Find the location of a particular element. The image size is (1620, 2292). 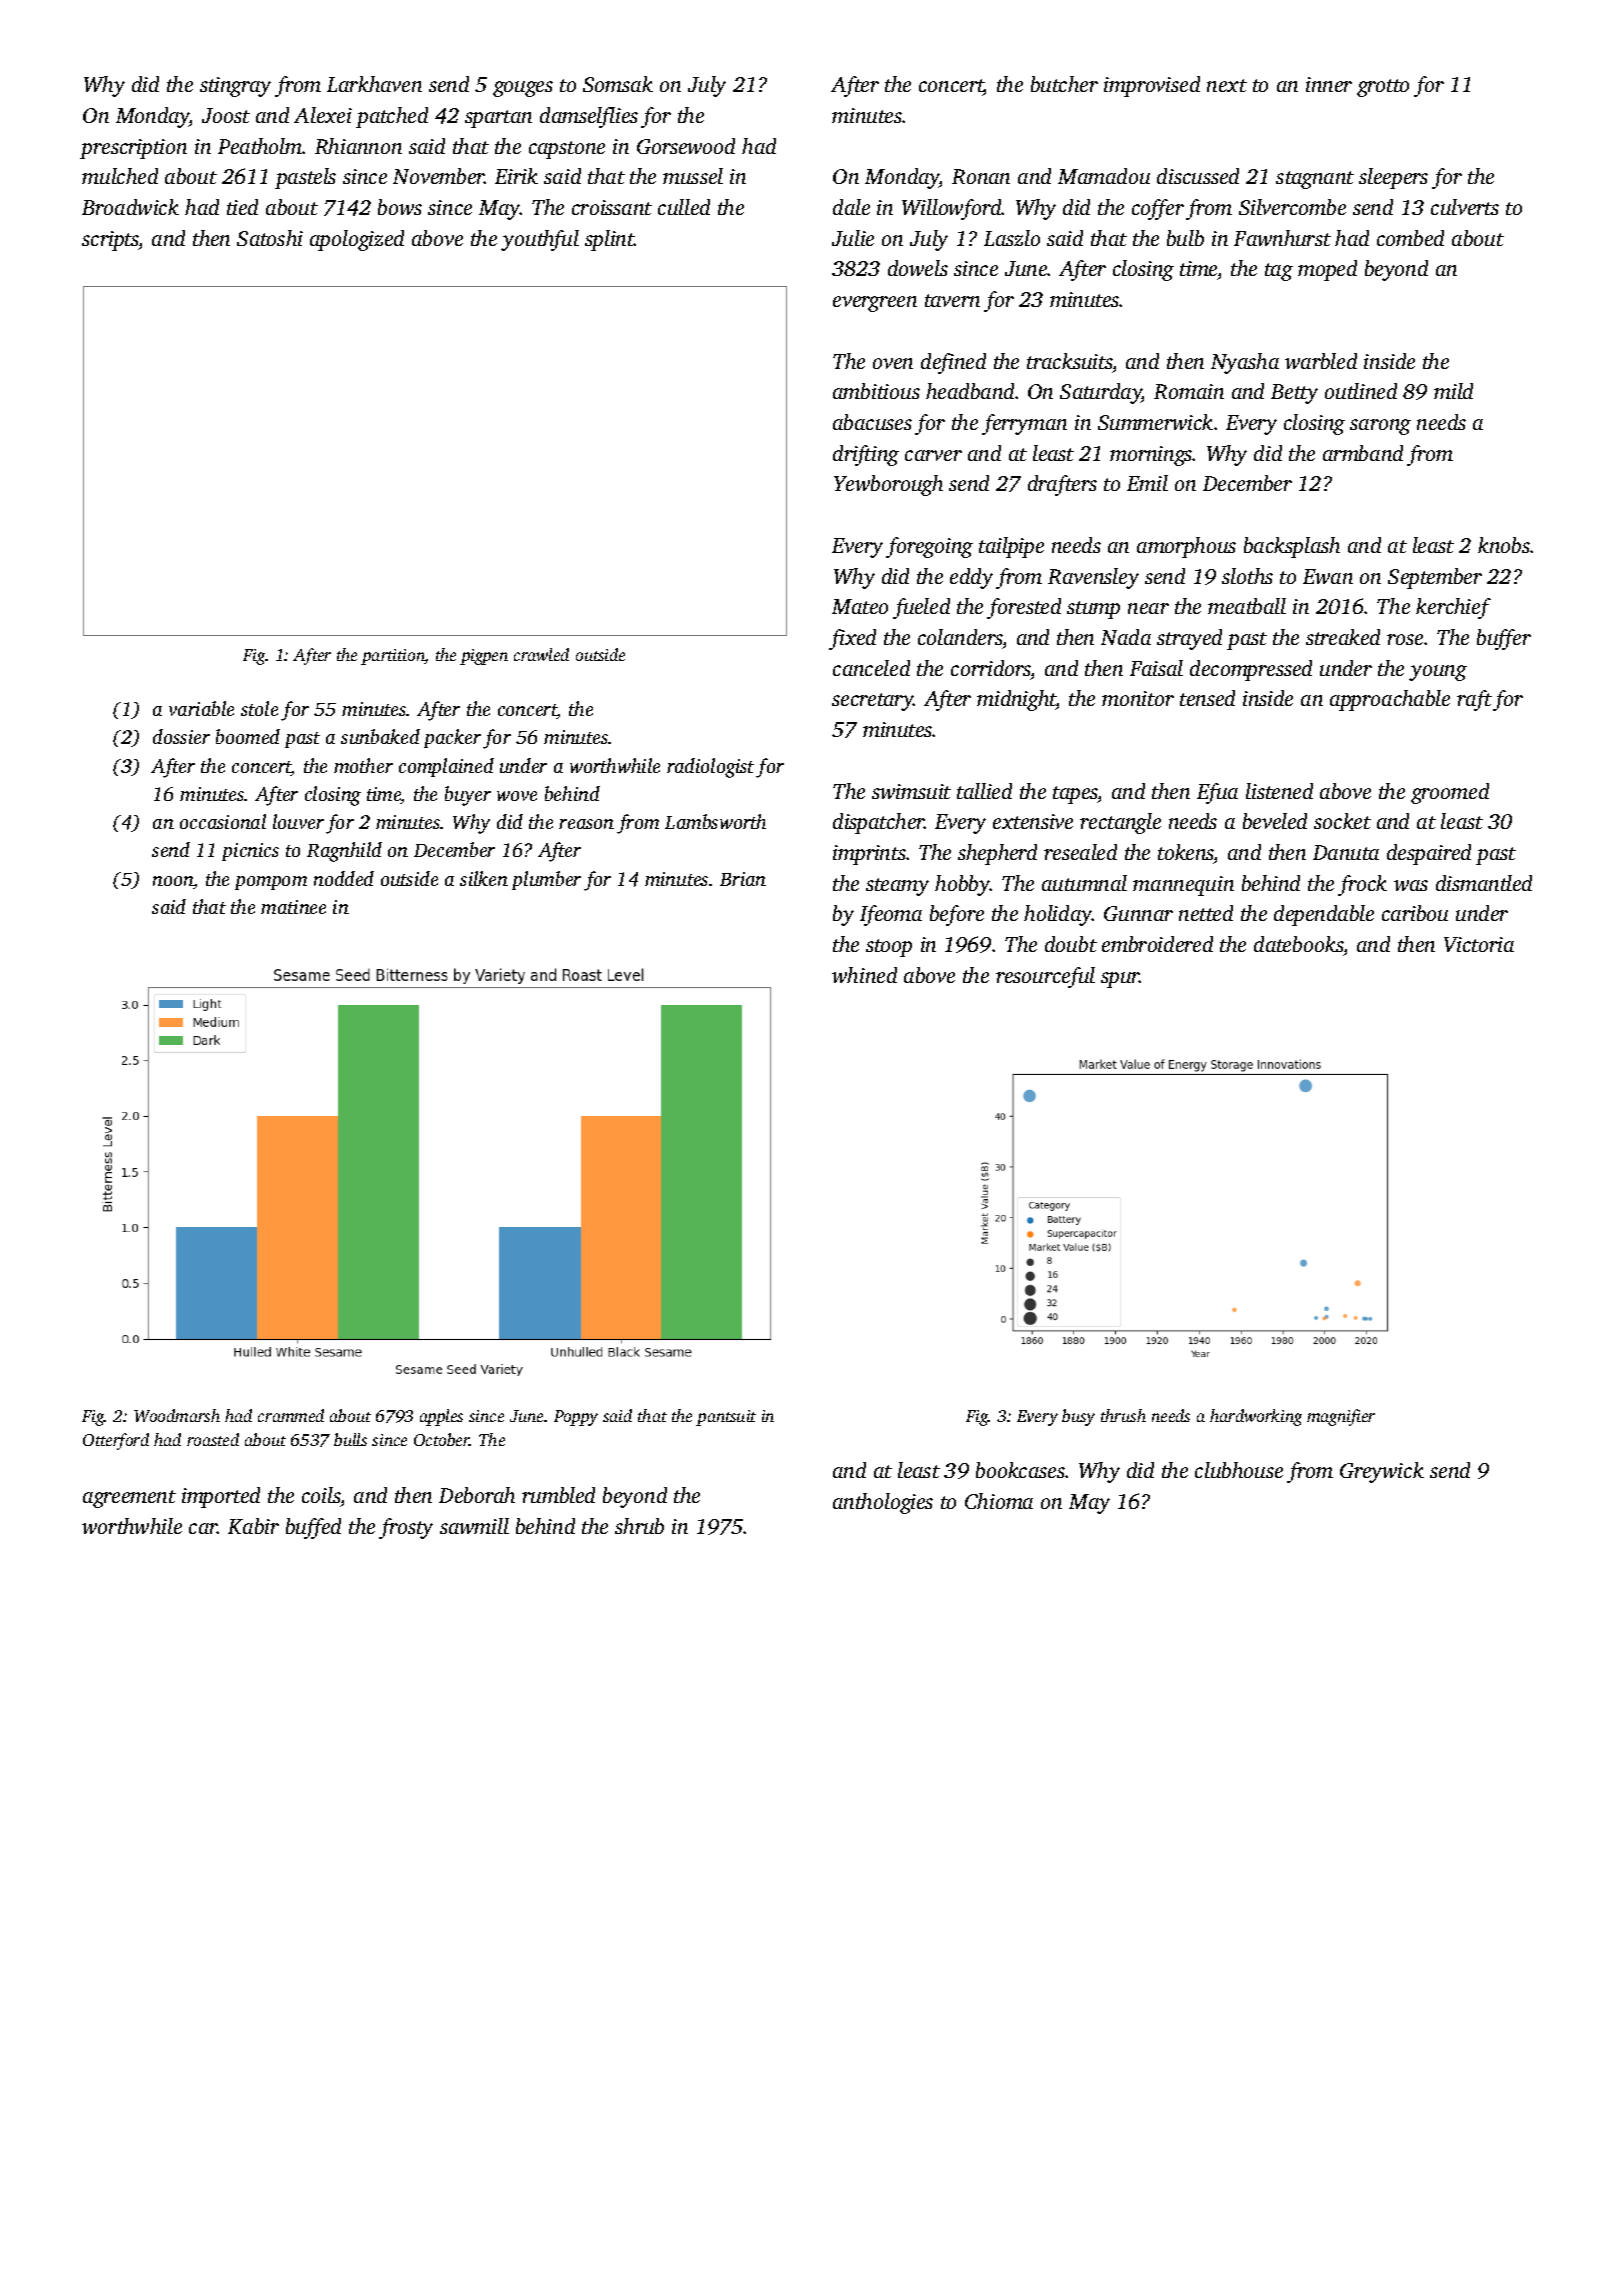

hardworking is located at coordinates (1256, 1417).
